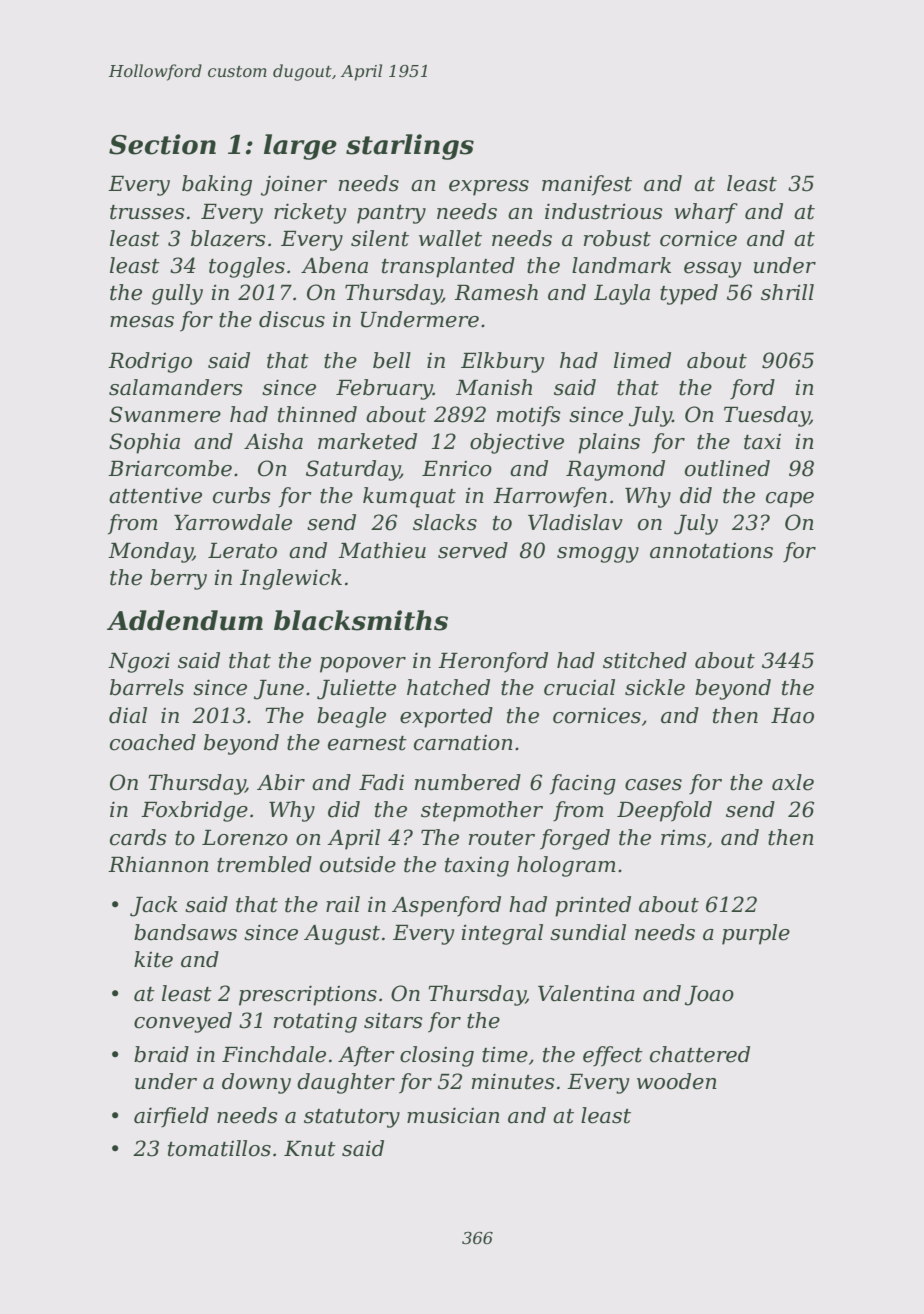 This screenshot has width=924, height=1314. What do you see at coordinates (609, 443) in the screenshot?
I see `plains` at bounding box center [609, 443].
